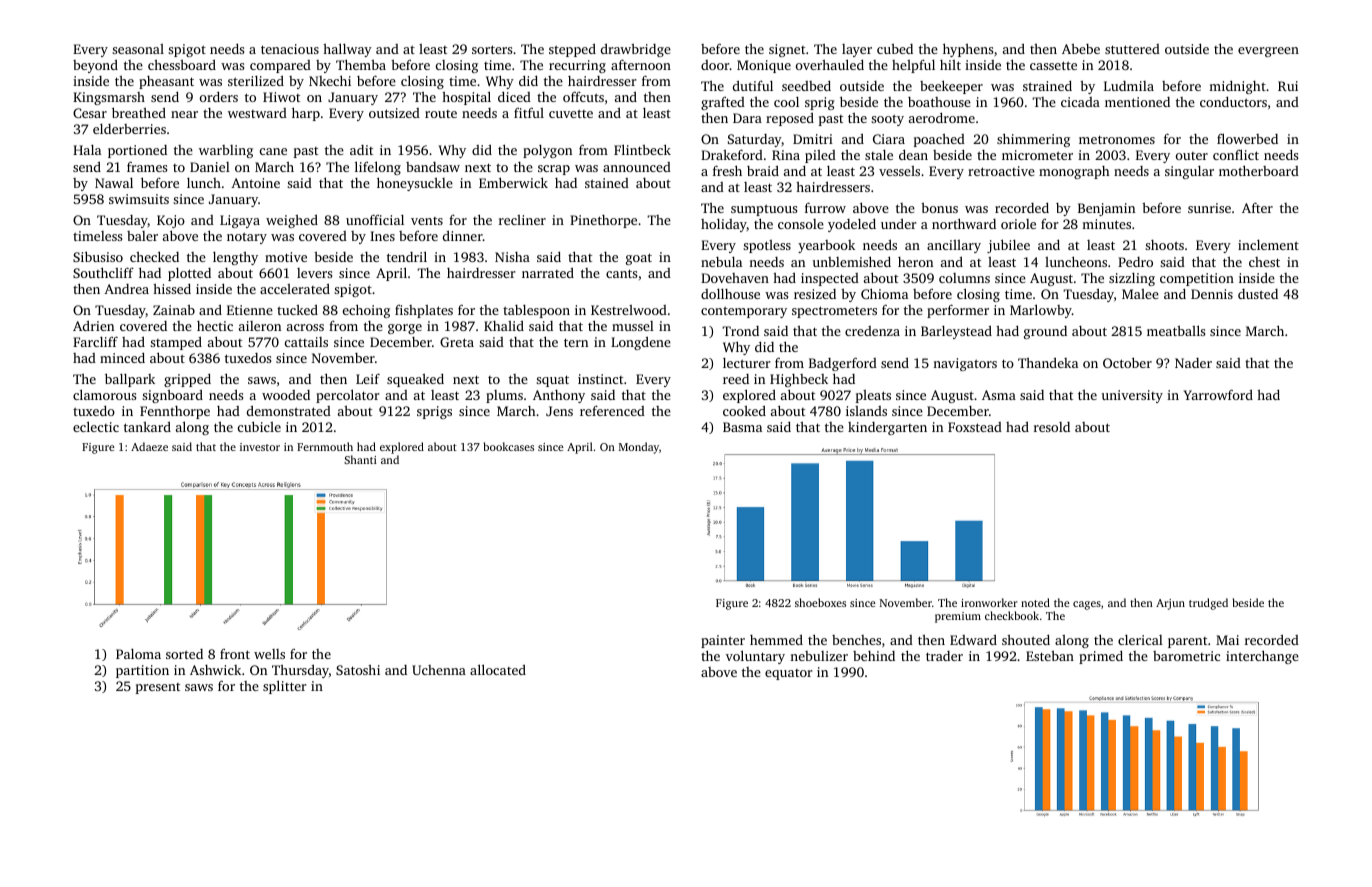 The height and width of the document is (887, 1372). I want to click on Fennthorpe, so click(175, 412).
